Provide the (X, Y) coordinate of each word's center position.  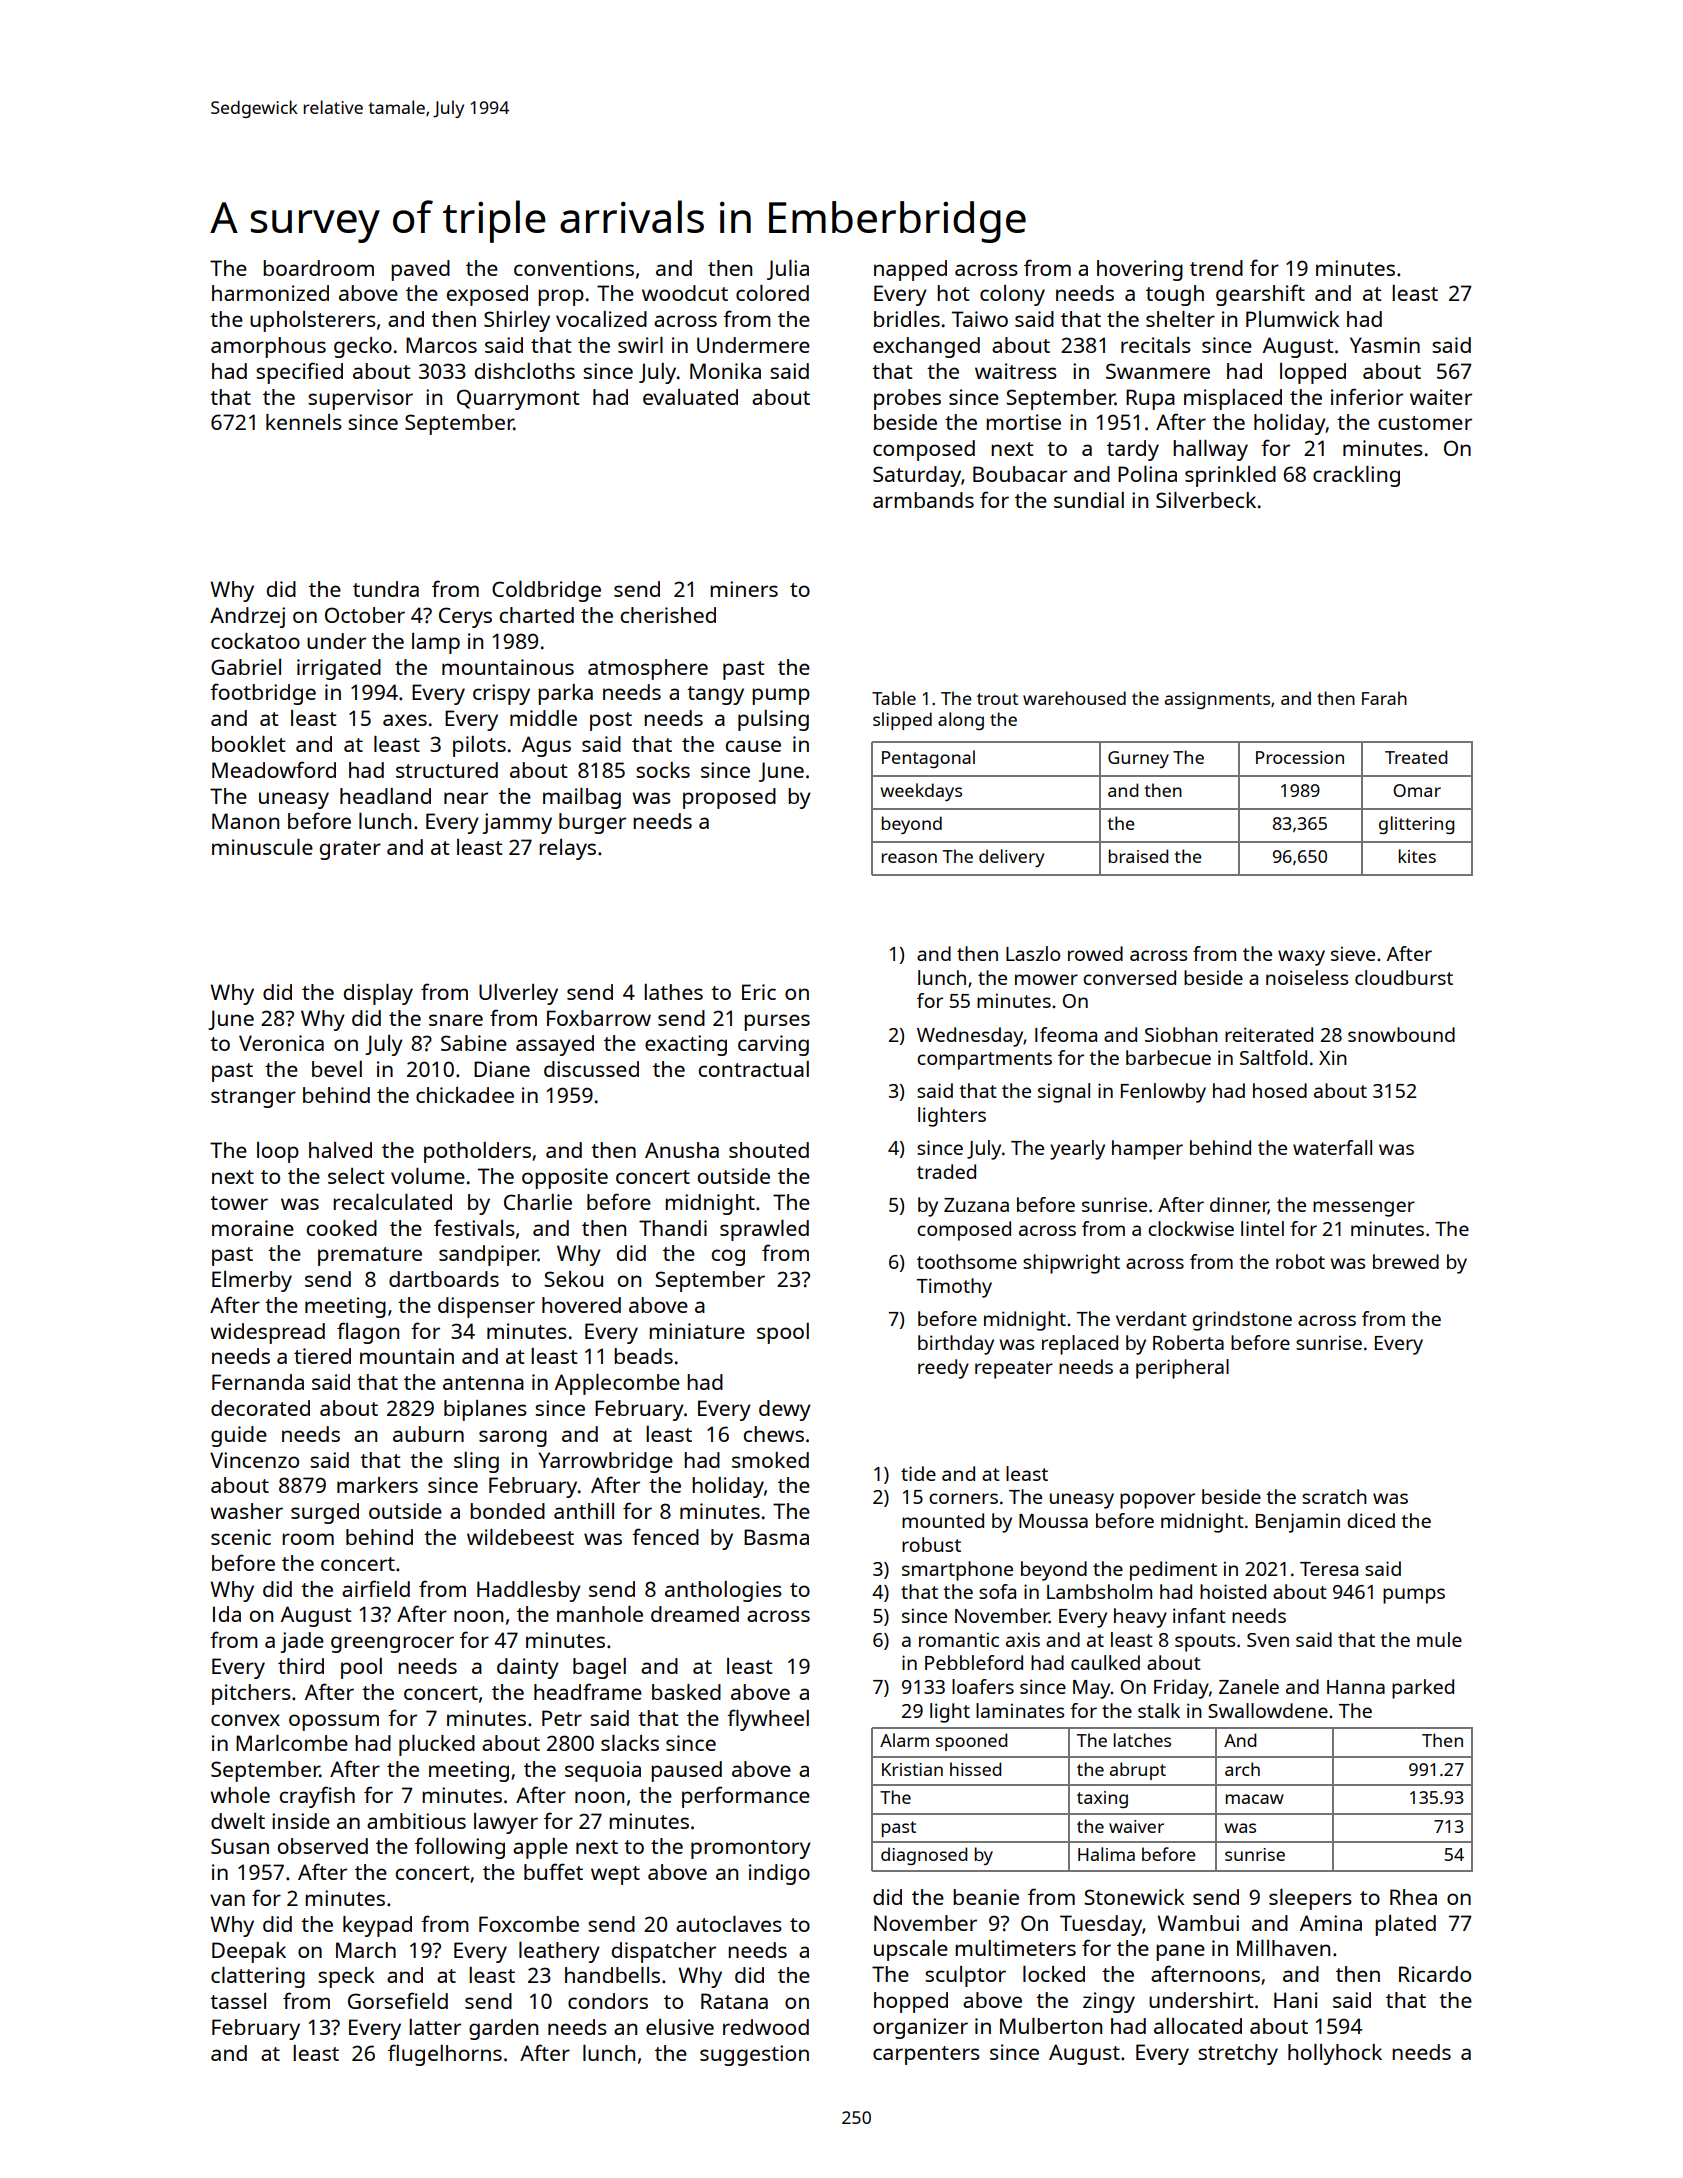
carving (773, 1045)
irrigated (339, 669)
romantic (959, 1639)
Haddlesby (529, 1591)
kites (1417, 856)
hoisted (1233, 1591)
